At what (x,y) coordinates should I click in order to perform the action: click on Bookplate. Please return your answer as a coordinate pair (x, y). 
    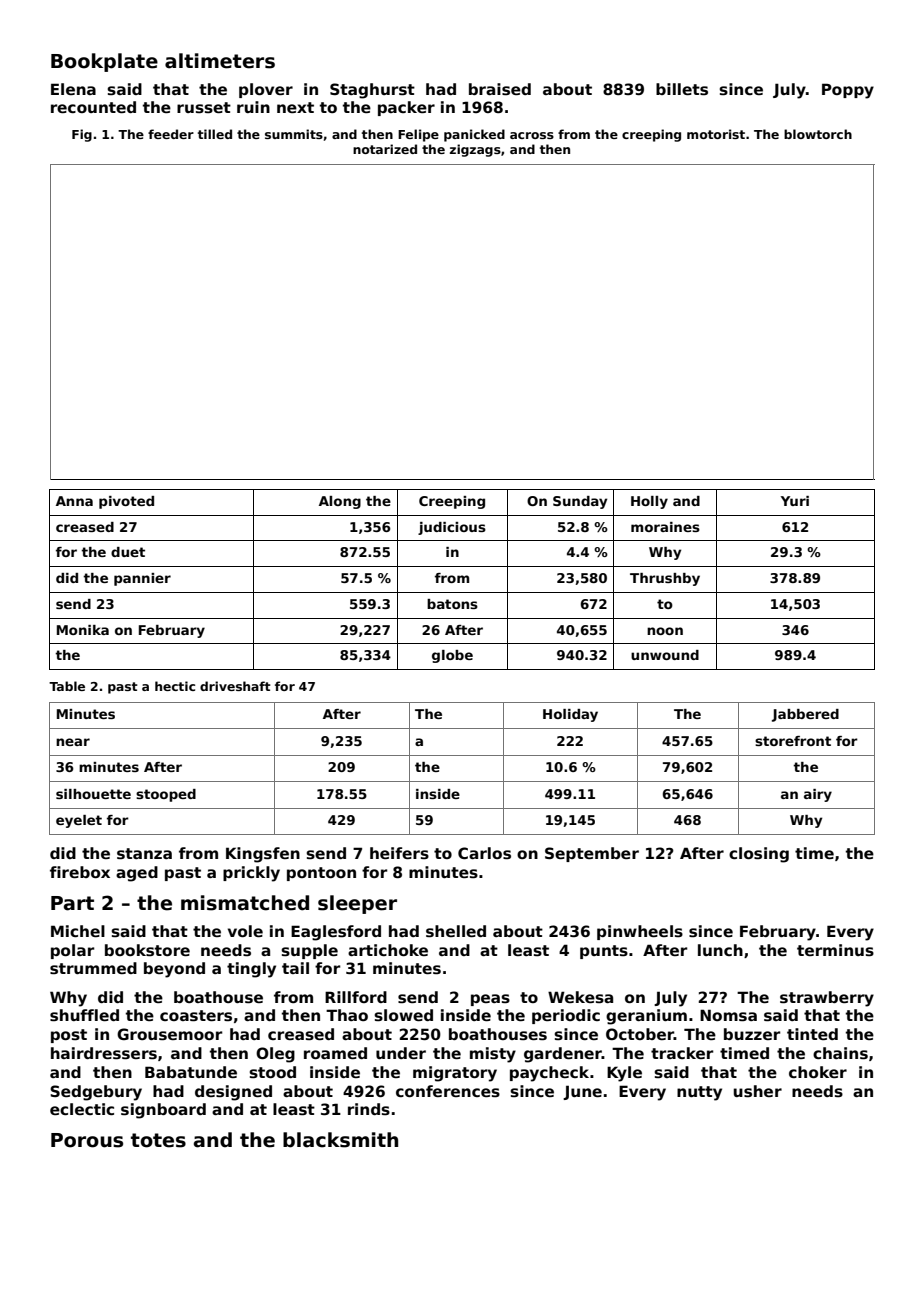
    Looking at the image, I should click on (104, 62).
